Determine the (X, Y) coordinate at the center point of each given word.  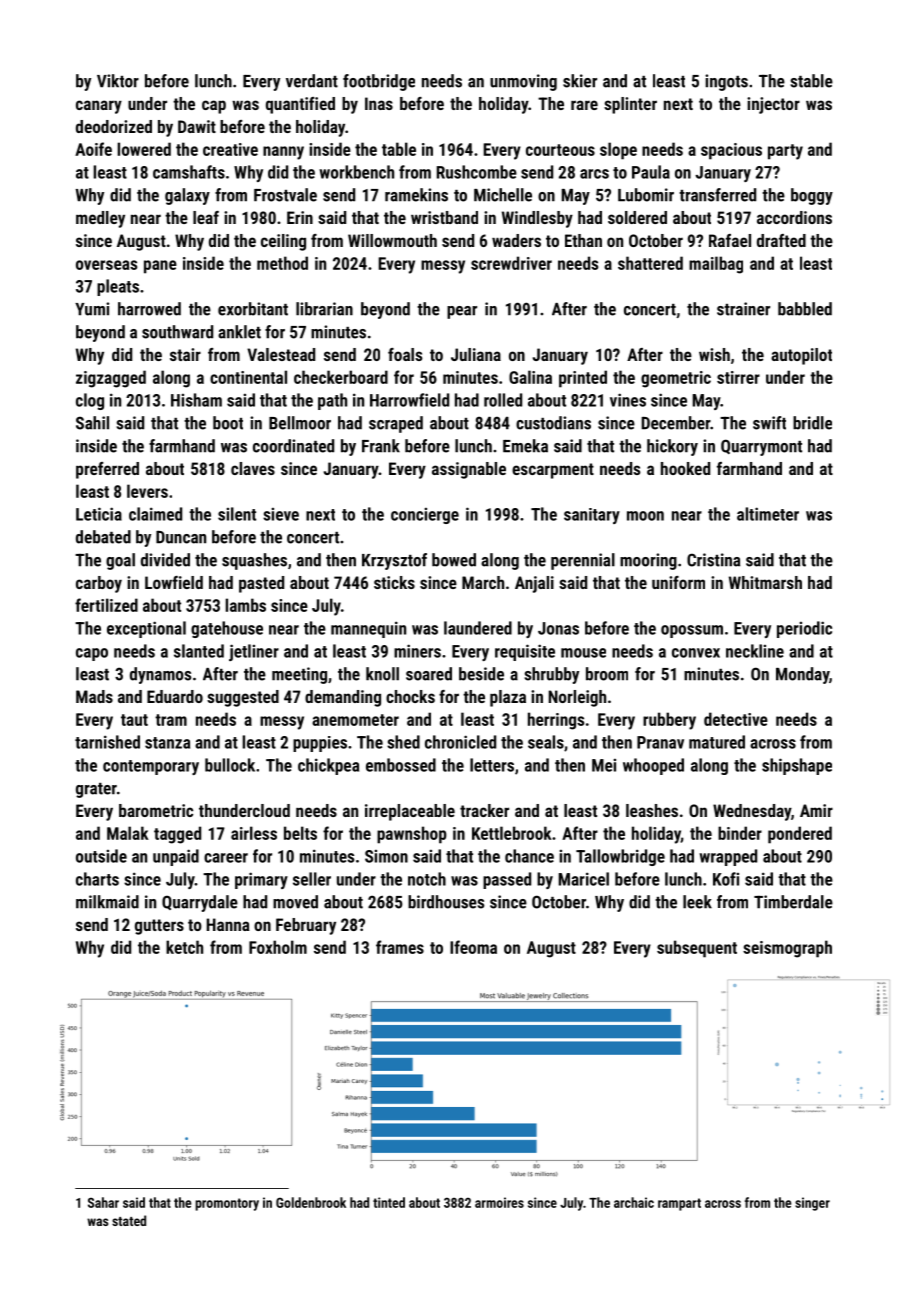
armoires (499, 1202)
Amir (816, 810)
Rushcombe (477, 172)
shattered (650, 263)
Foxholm (278, 947)
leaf (206, 217)
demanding (343, 698)
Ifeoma (473, 947)
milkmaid (107, 902)
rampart (679, 1204)
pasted (261, 584)
